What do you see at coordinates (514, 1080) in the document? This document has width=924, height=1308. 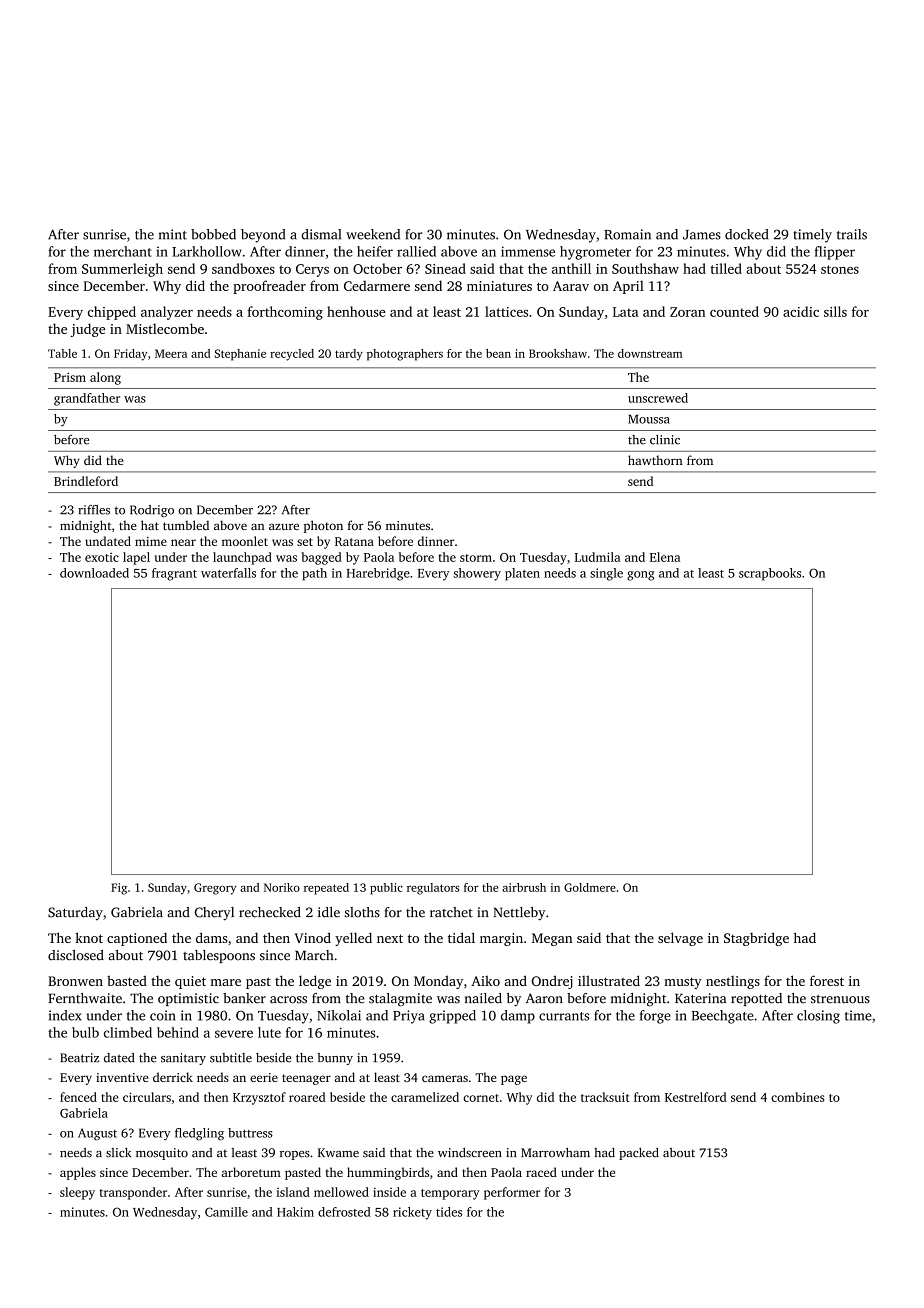 I see `page` at bounding box center [514, 1080].
